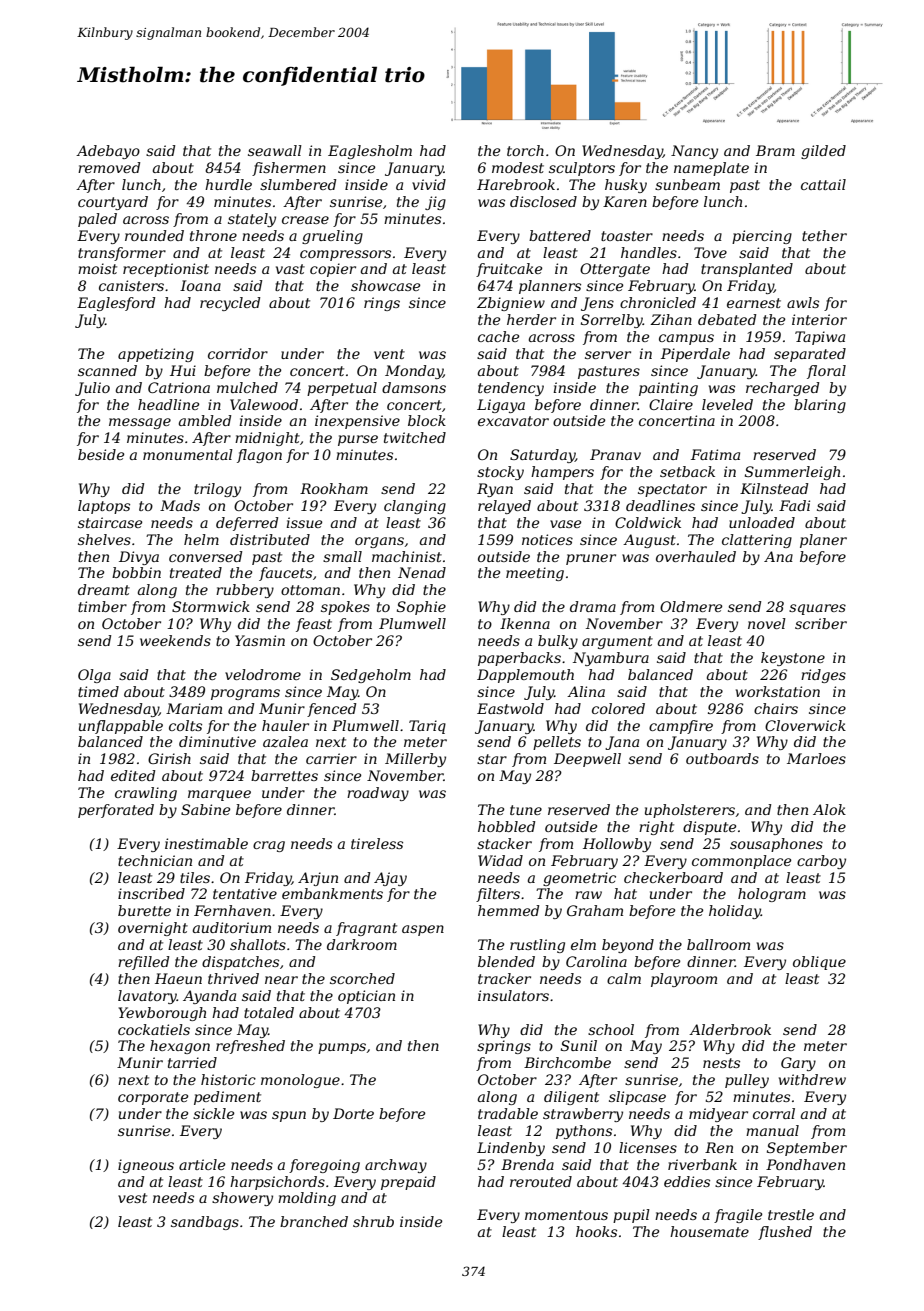 This page has height=1311, width=924. What do you see at coordinates (794, 505) in the page?
I see `Fadi` at bounding box center [794, 505].
